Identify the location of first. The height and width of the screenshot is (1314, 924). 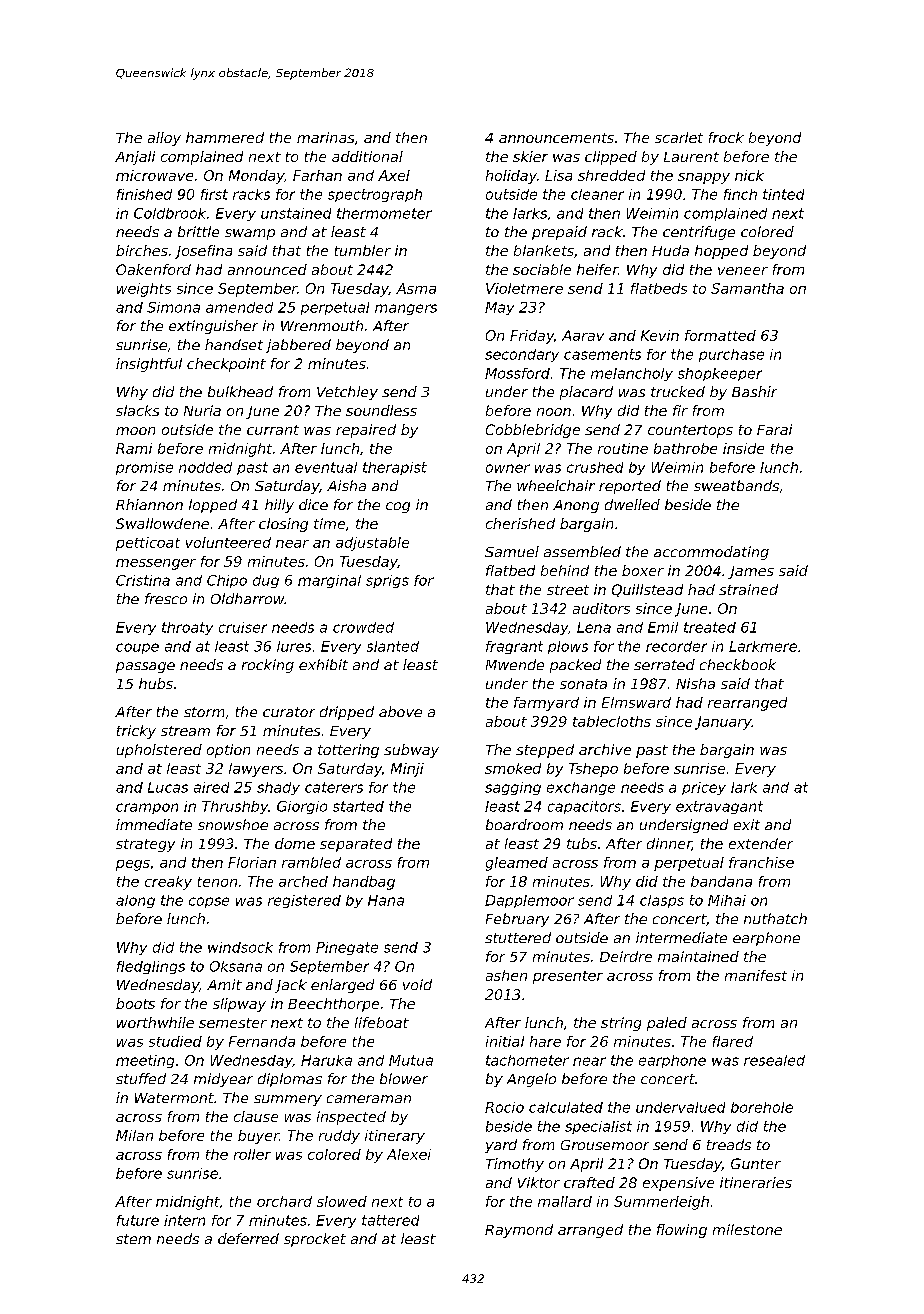
(214, 194).
